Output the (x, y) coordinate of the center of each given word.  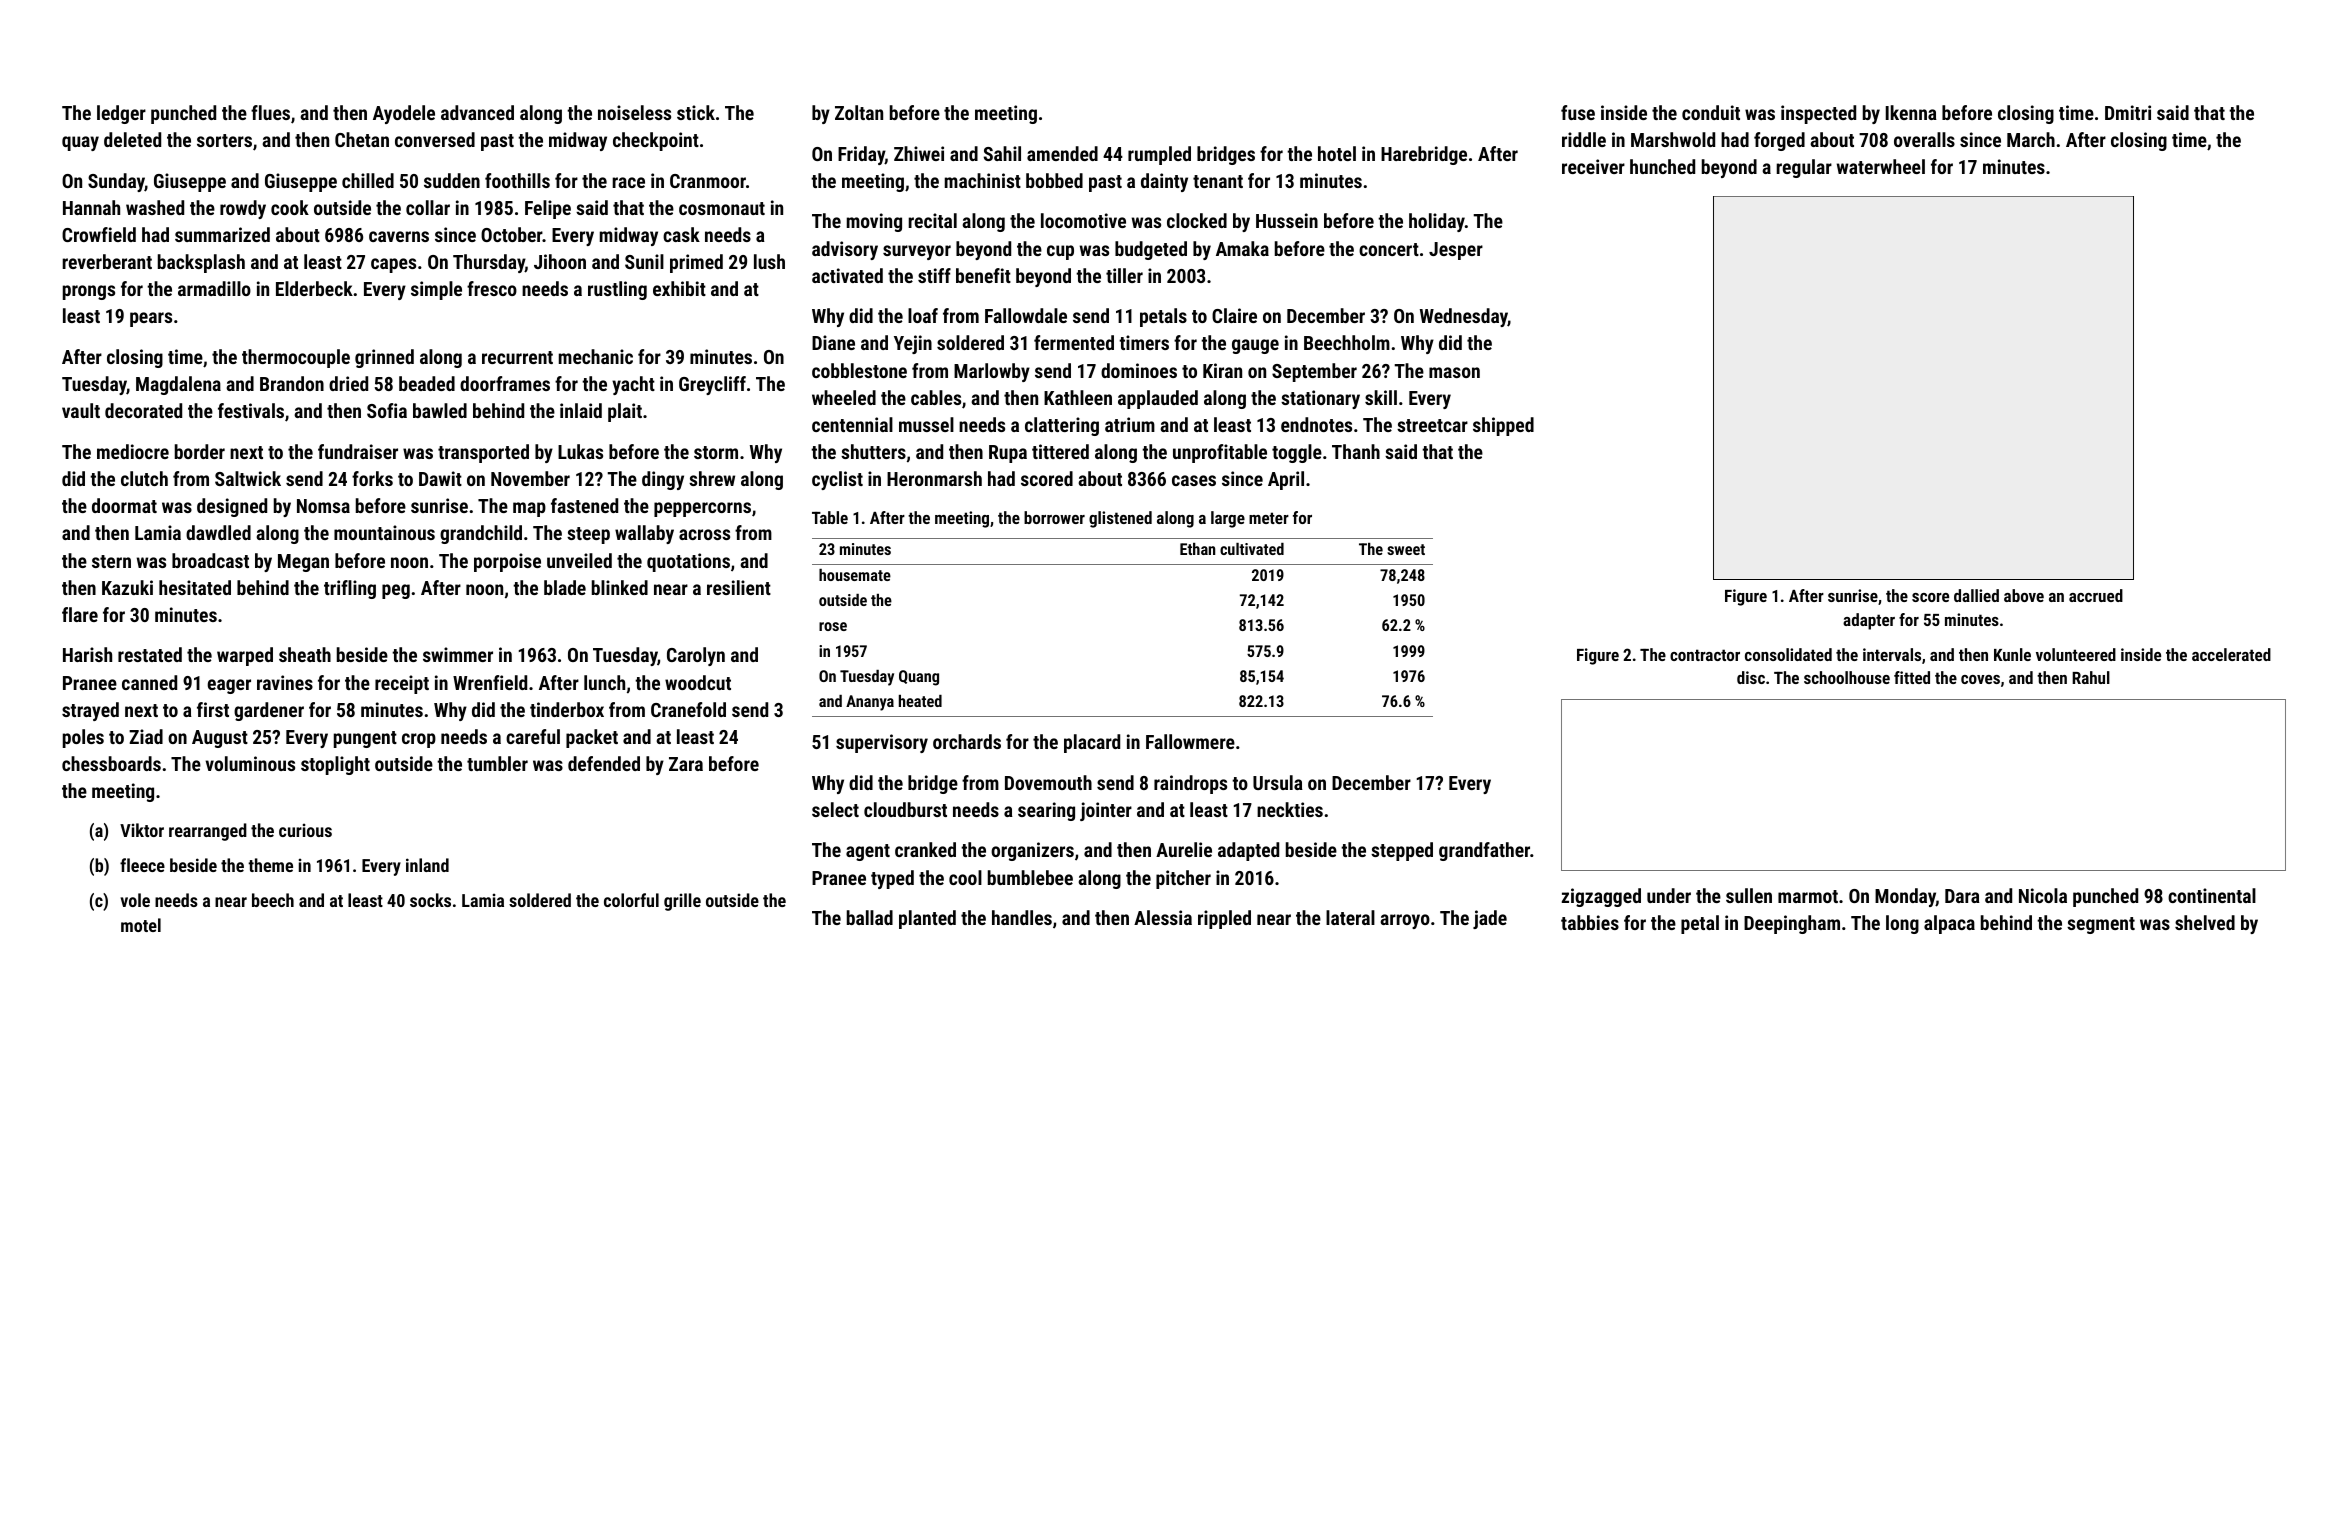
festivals (251, 410)
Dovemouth (1048, 782)
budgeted (1151, 250)
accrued (2096, 595)
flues (270, 112)
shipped (1503, 426)
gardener (269, 711)
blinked (620, 587)
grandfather (1484, 851)
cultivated (1252, 549)
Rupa (1008, 454)
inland (427, 865)
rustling (617, 290)
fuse (1578, 112)
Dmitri (2128, 112)
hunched (1662, 166)
